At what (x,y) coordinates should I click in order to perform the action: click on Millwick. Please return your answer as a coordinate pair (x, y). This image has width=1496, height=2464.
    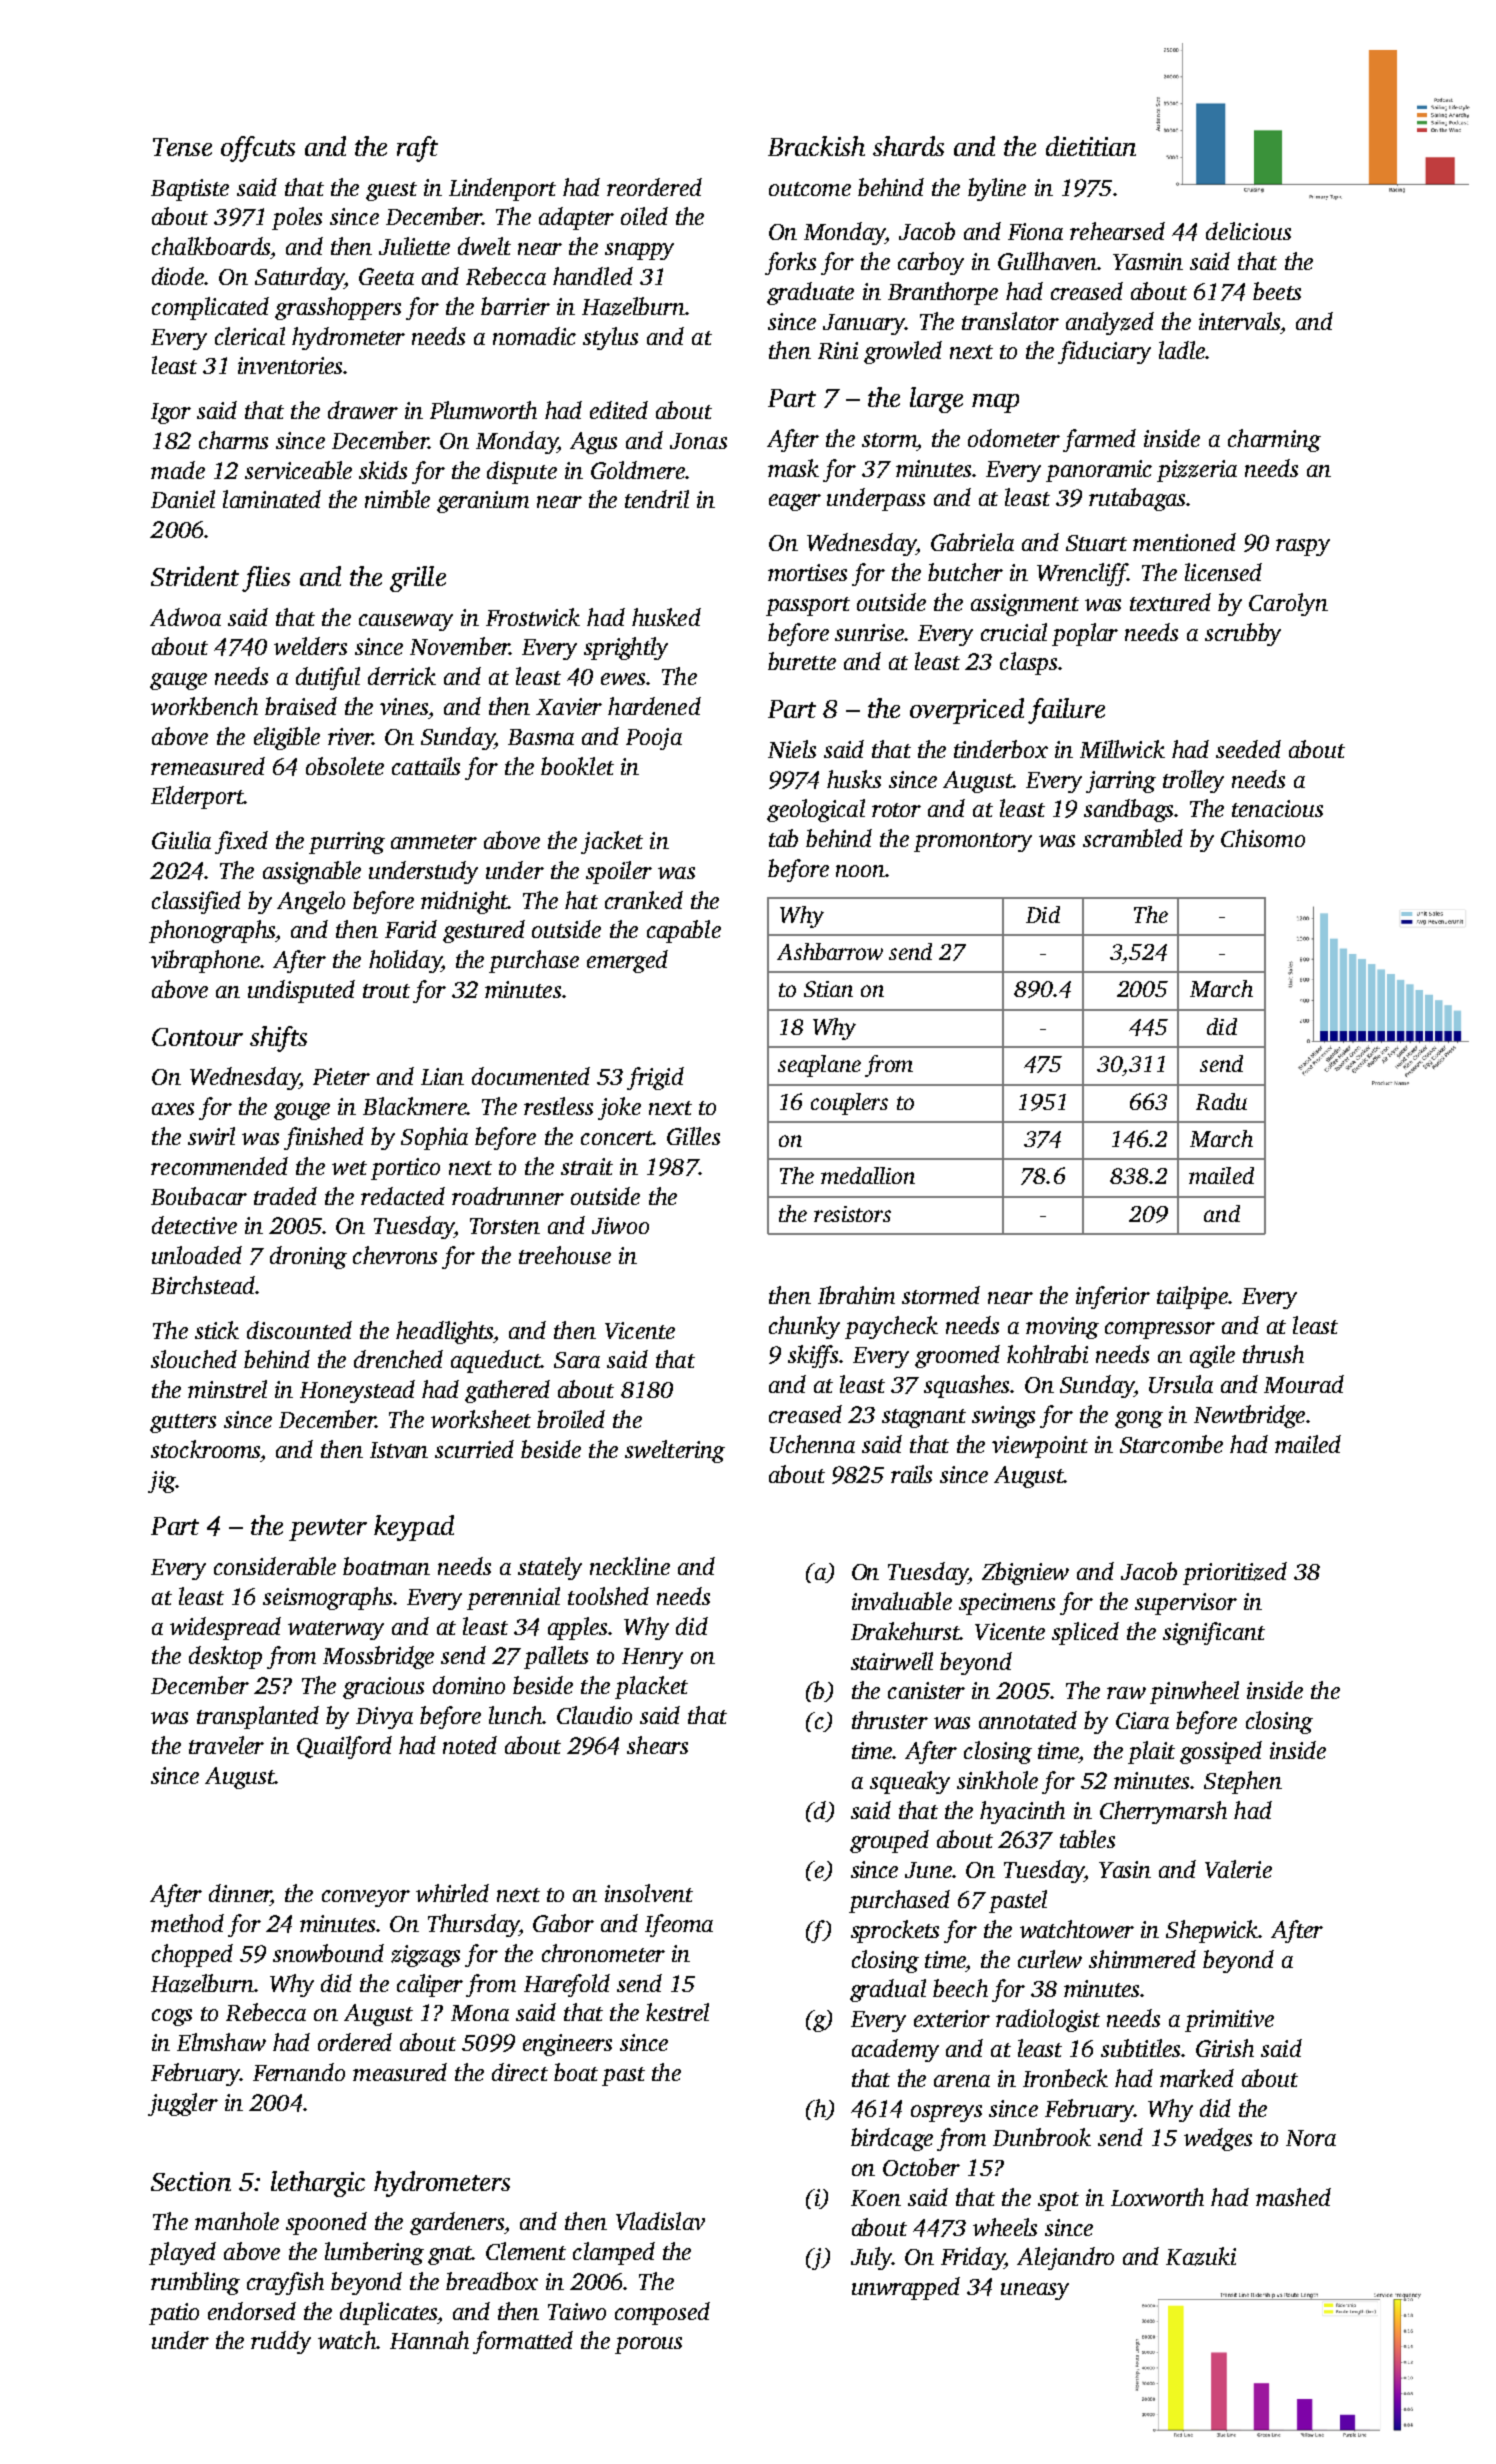
    Looking at the image, I should click on (1122, 749).
